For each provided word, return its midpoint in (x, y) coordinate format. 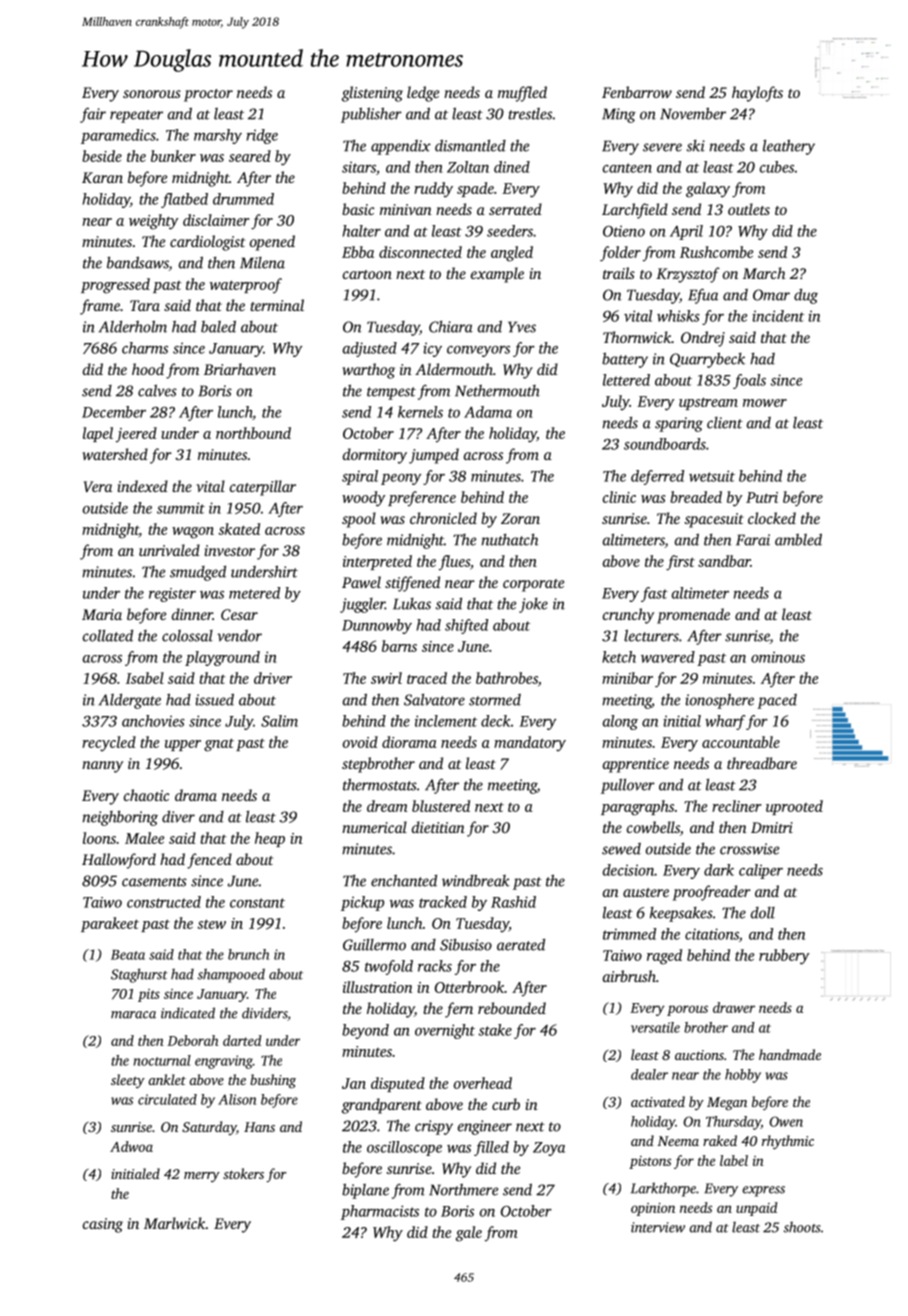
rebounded (512, 1008)
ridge (262, 136)
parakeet (110, 924)
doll (763, 913)
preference (422, 499)
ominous (778, 657)
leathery (789, 147)
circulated (167, 1099)
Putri (762, 497)
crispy (434, 1127)
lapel (98, 434)
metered (254, 593)
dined (512, 167)
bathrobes (507, 678)
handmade (790, 1054)
